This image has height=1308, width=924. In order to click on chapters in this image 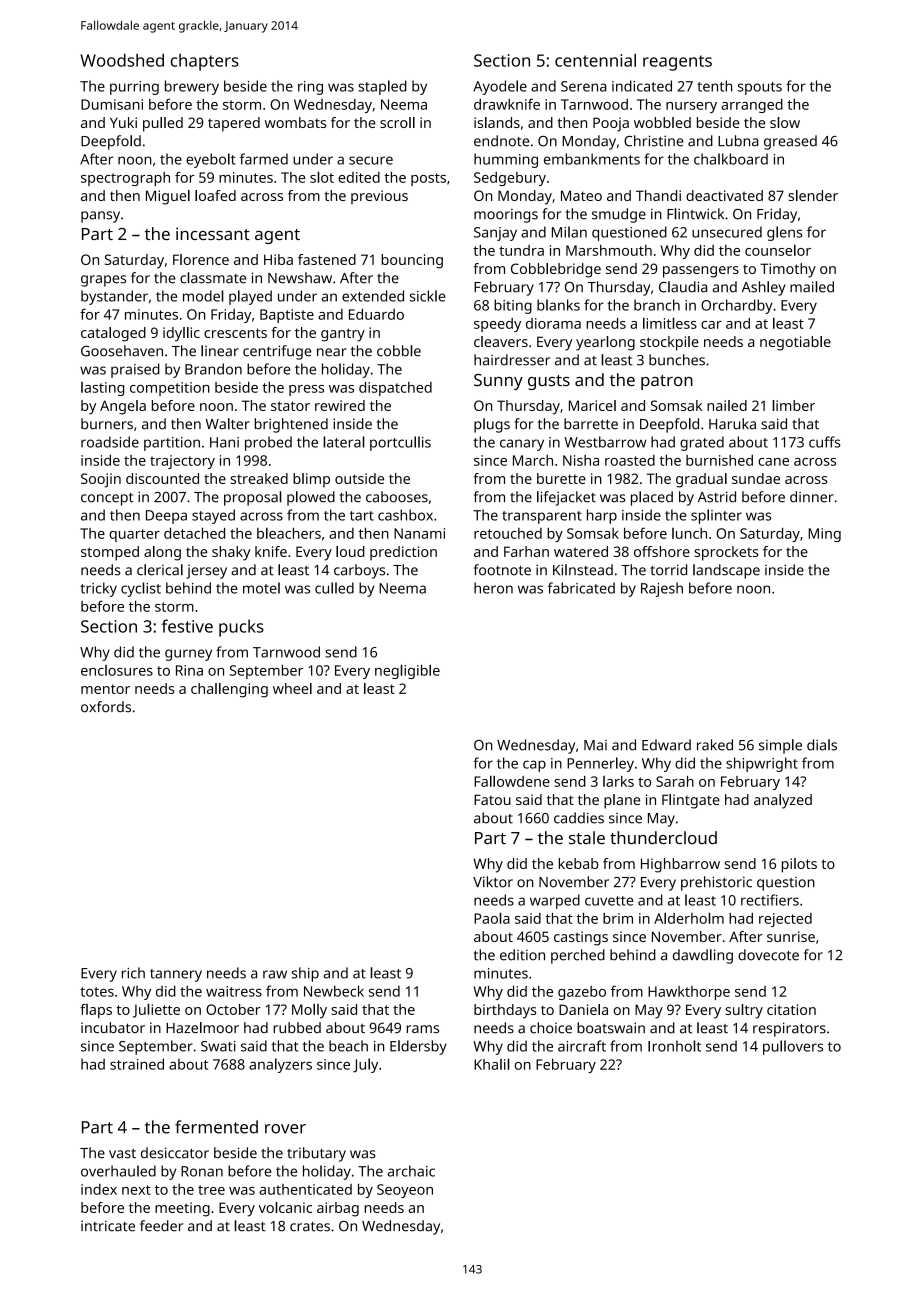, I will do `click(205, 62)`.
